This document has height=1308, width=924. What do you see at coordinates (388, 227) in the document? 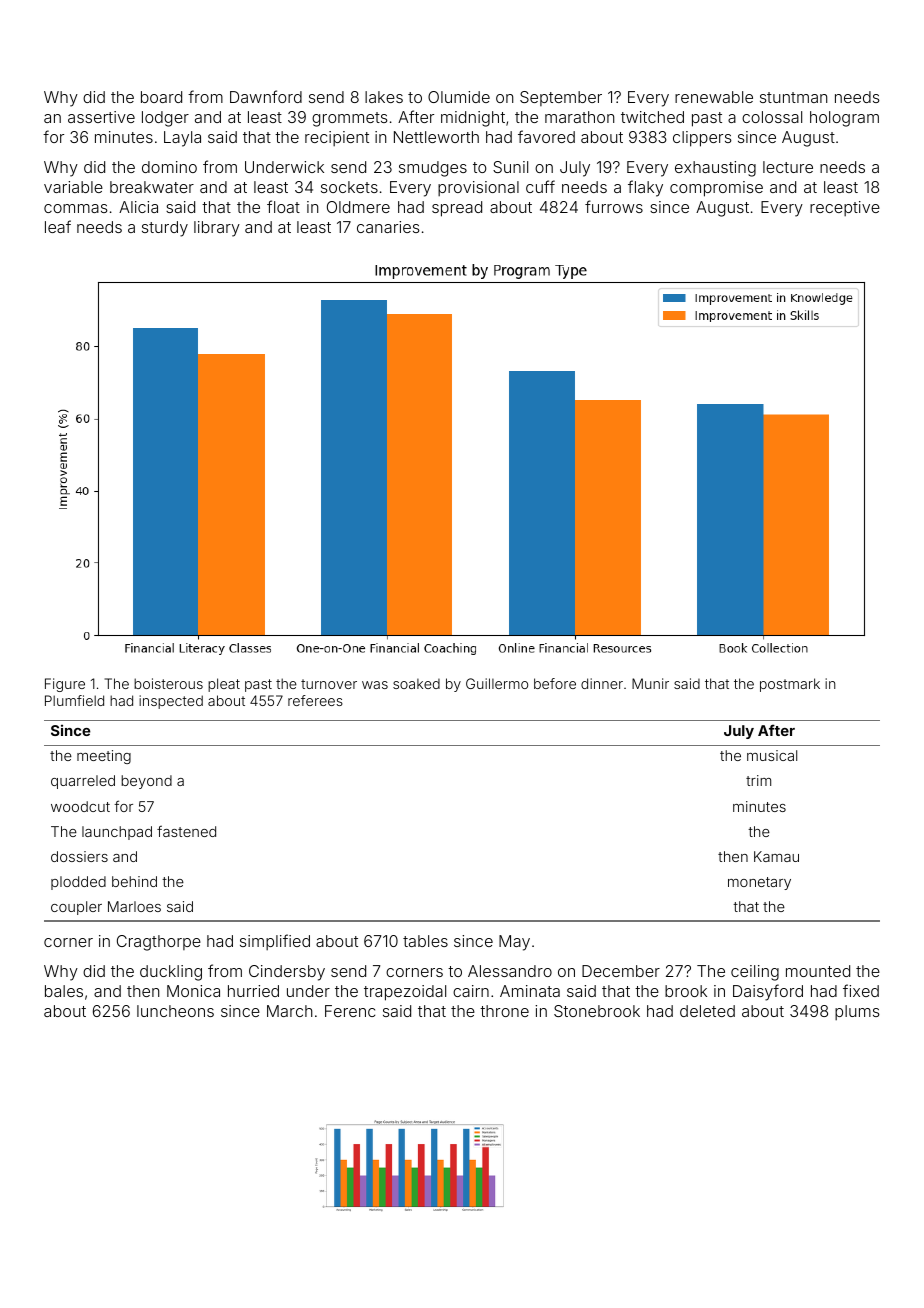
I see `canaries` at bounding box center [388, 227].
